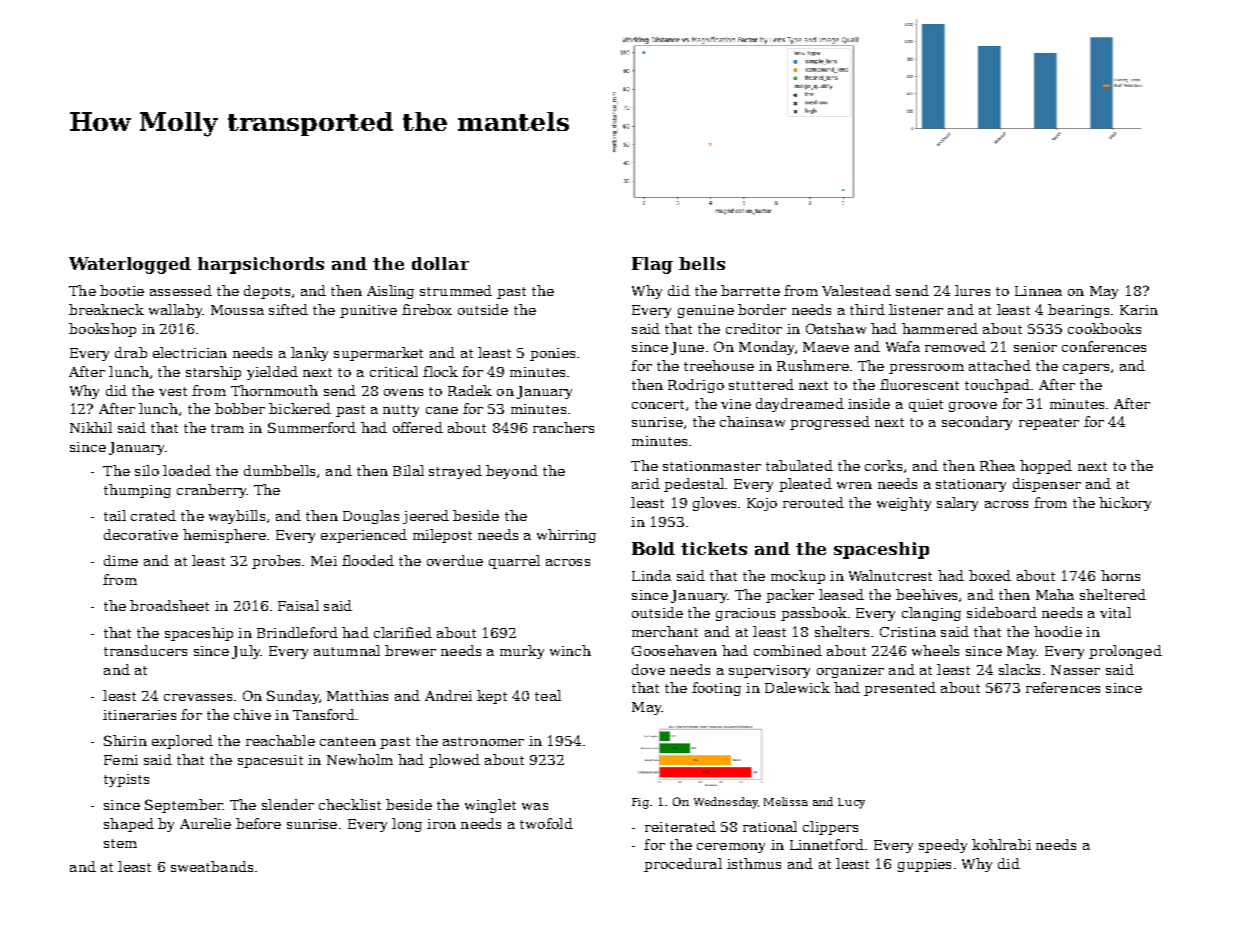 This page has height=952, width=1233. Describe the element at coordinates (799, 465) in the page. I see `tabulated` at that location.
